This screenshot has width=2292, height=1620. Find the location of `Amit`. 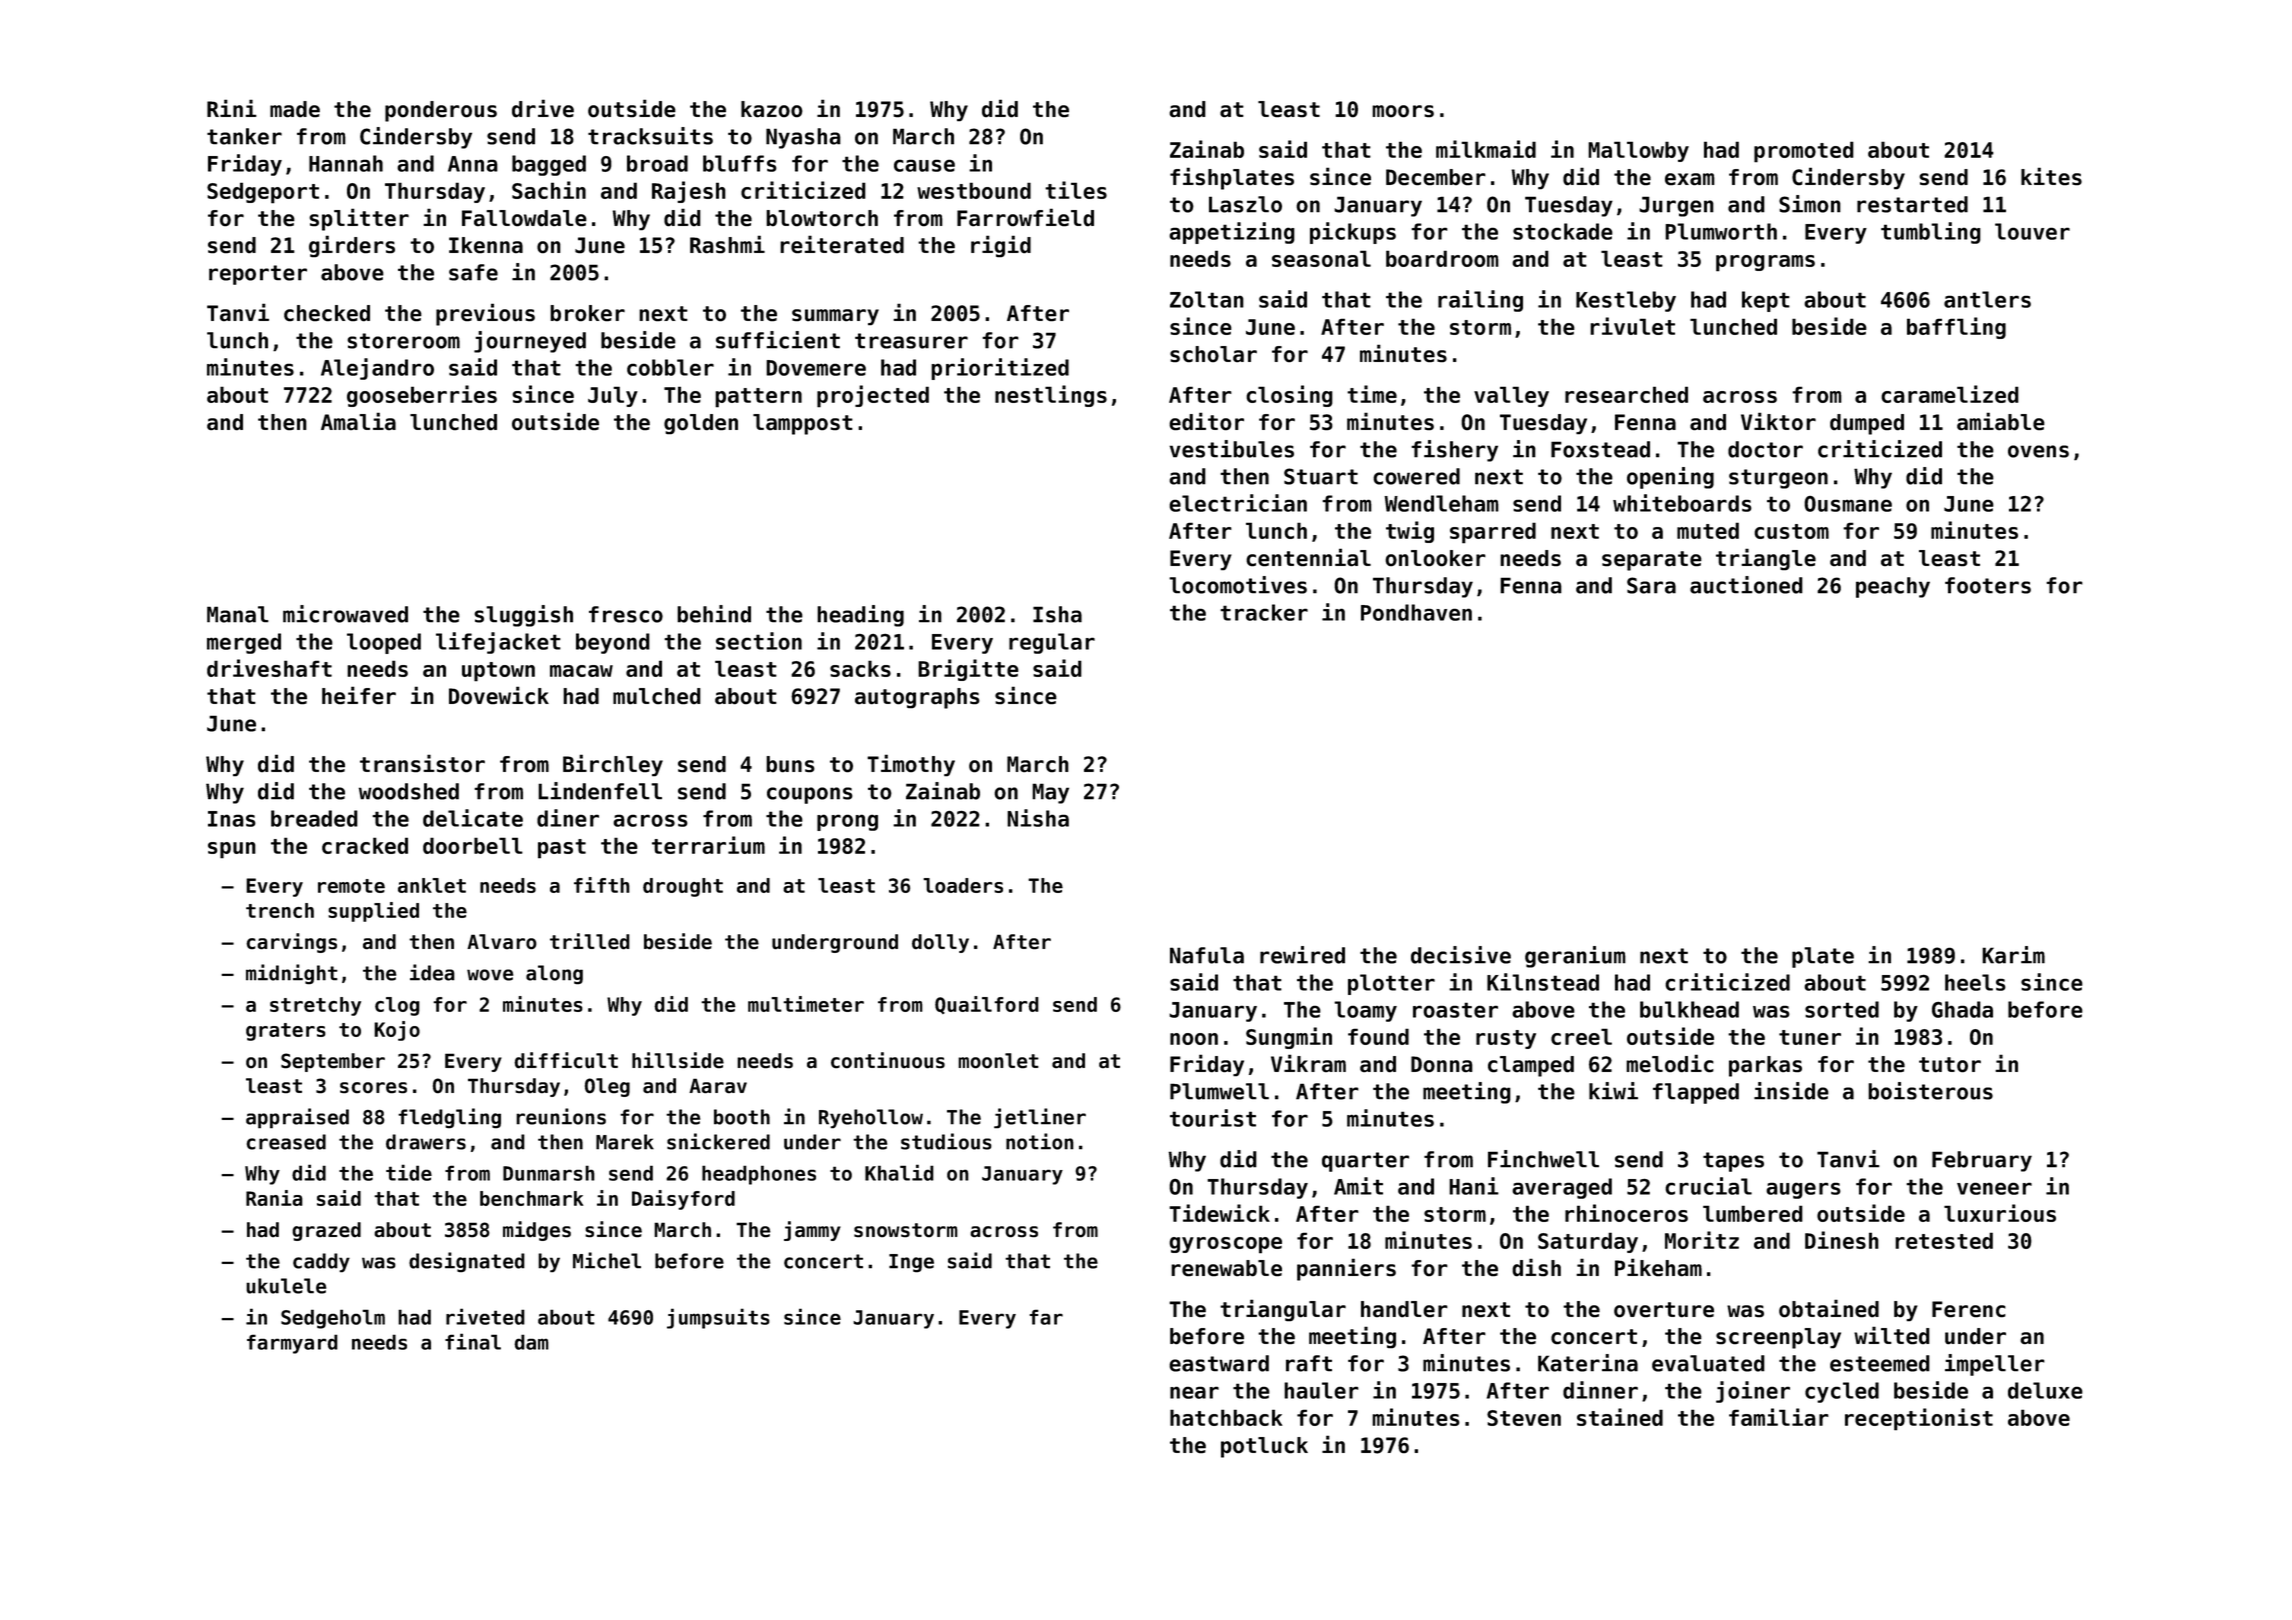

Amit is located at coordinates (1358, 1186).
